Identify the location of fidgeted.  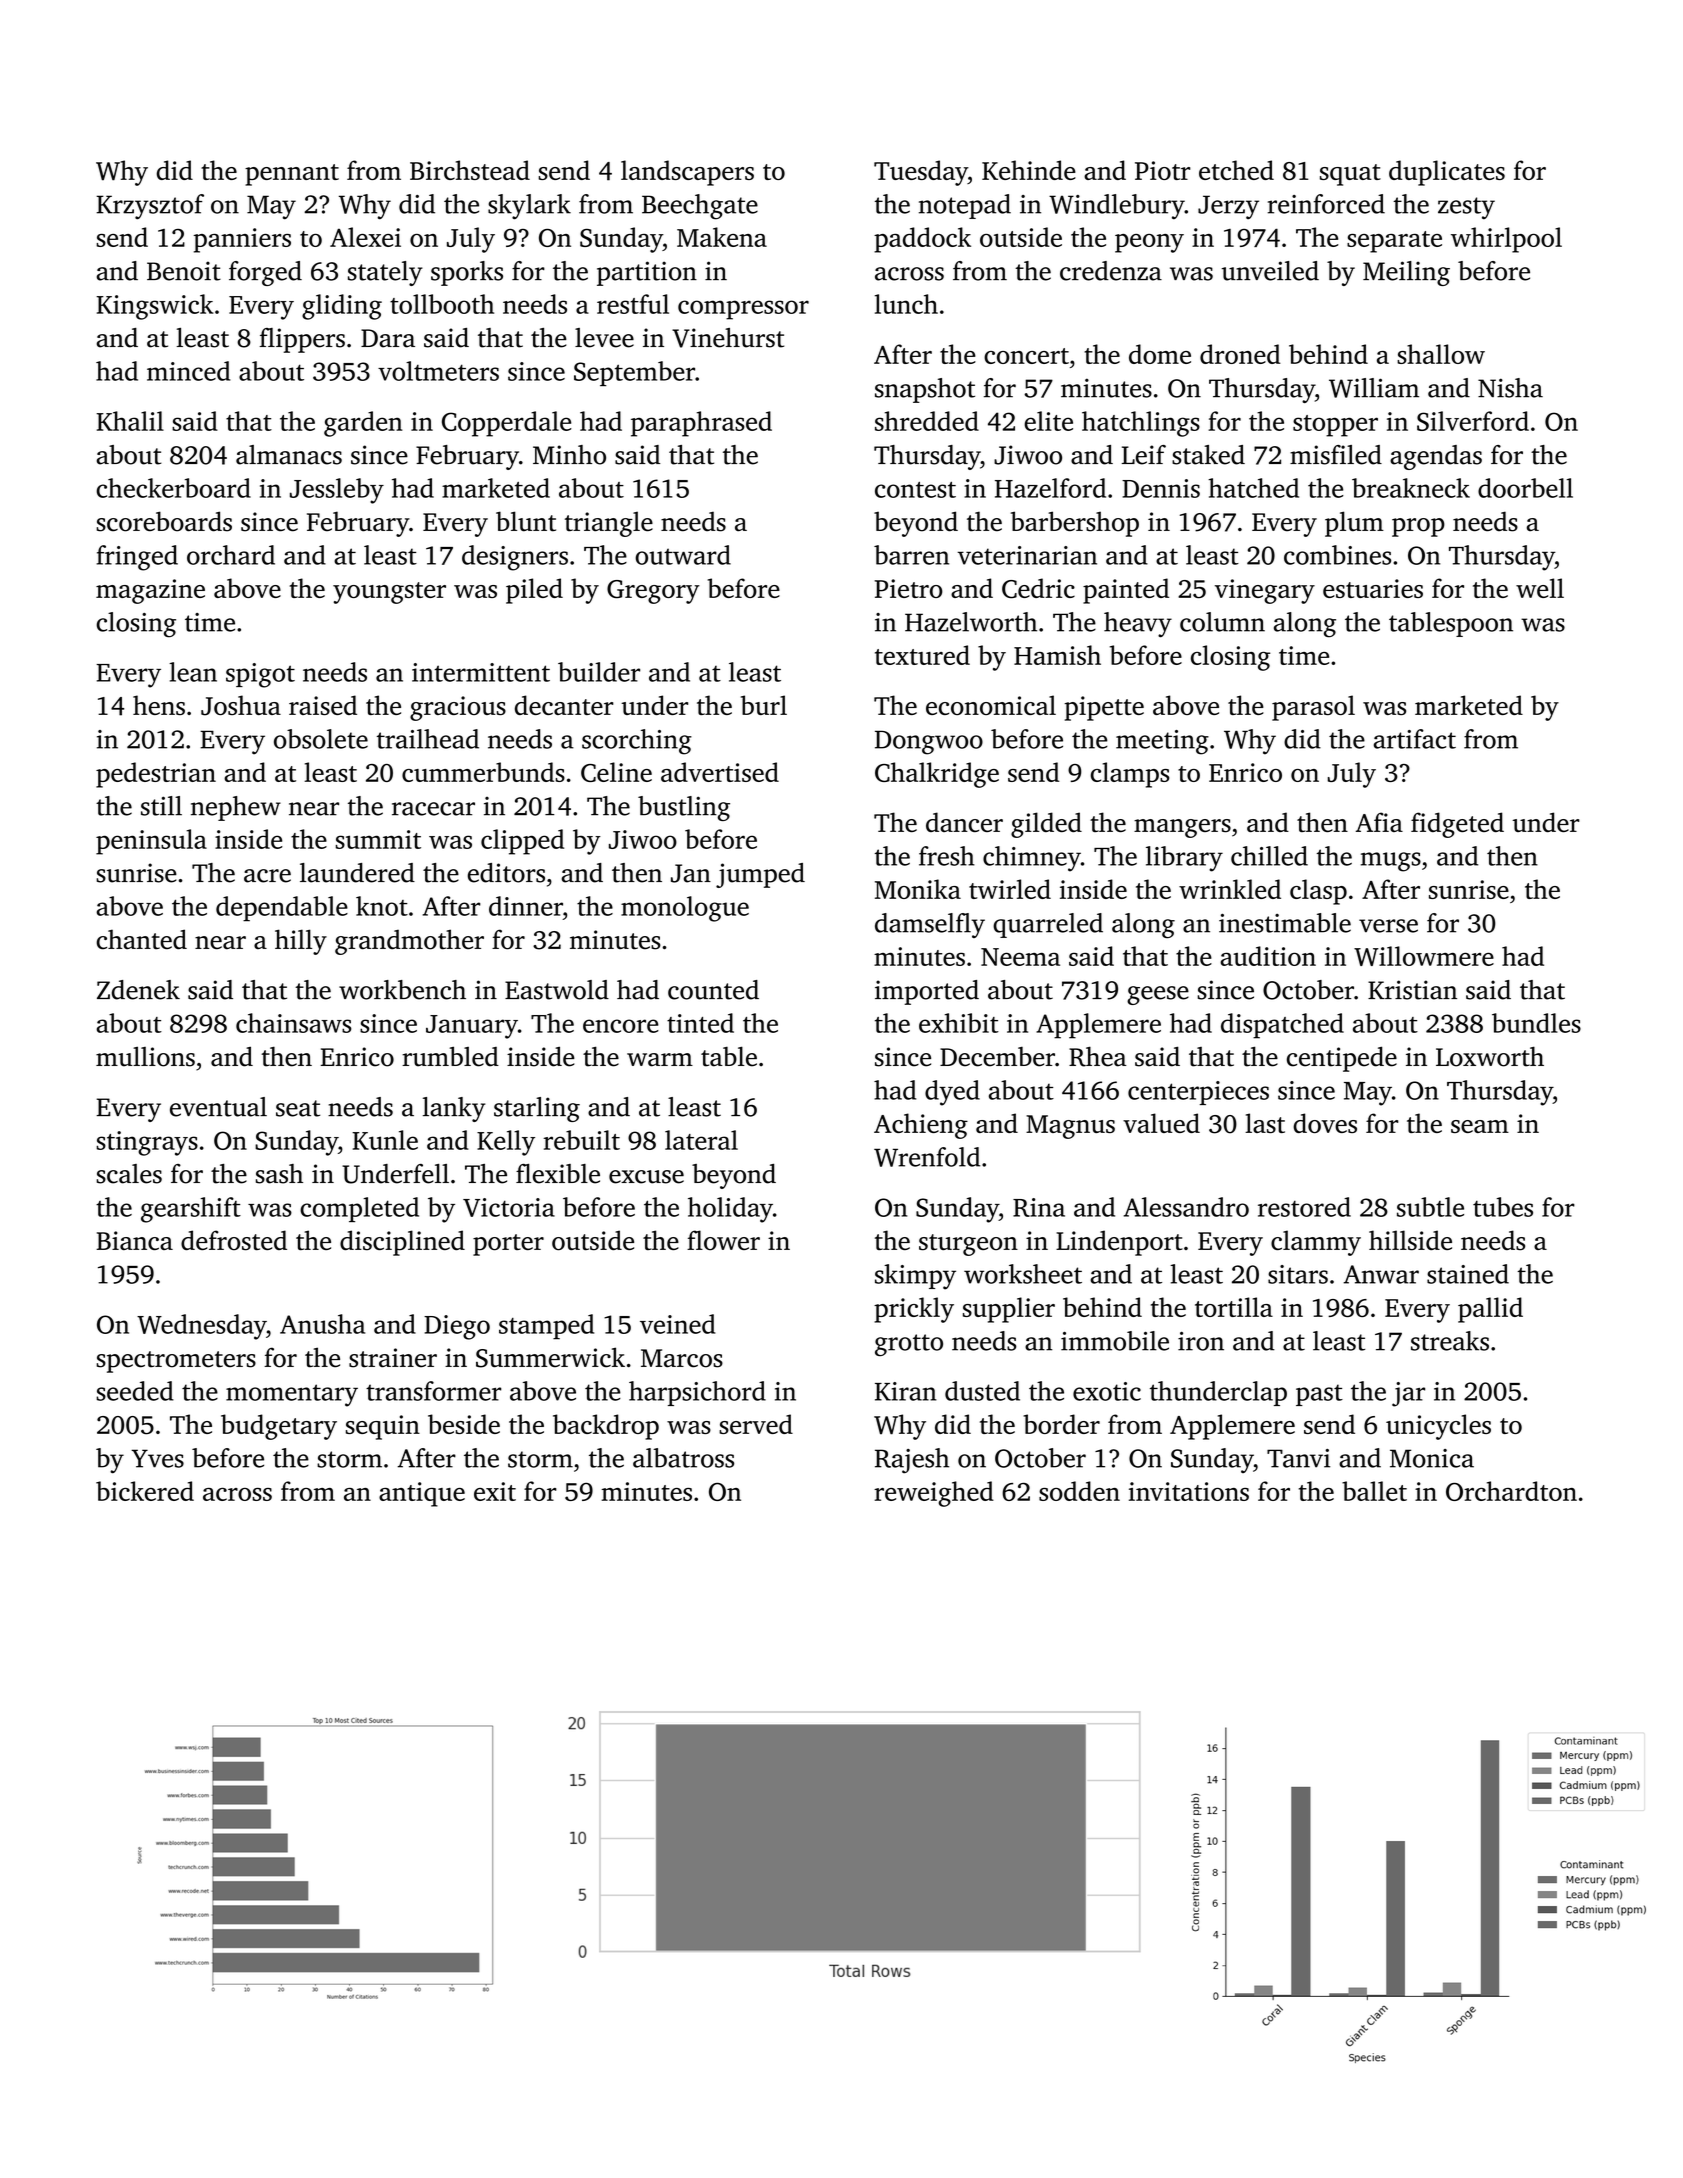
(1457, 825).
